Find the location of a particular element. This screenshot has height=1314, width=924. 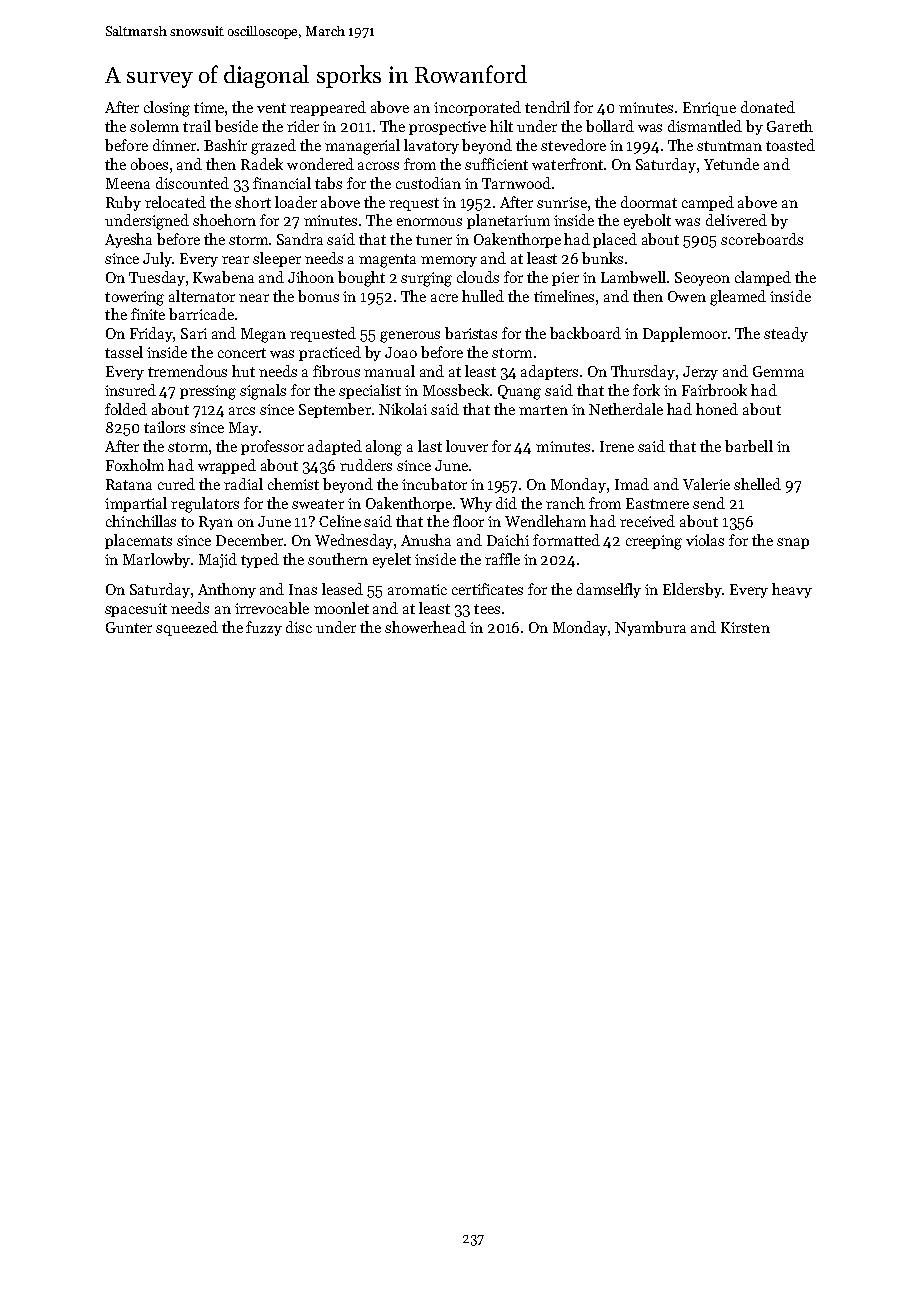

sunrise is located at coordinates (562, 202).
